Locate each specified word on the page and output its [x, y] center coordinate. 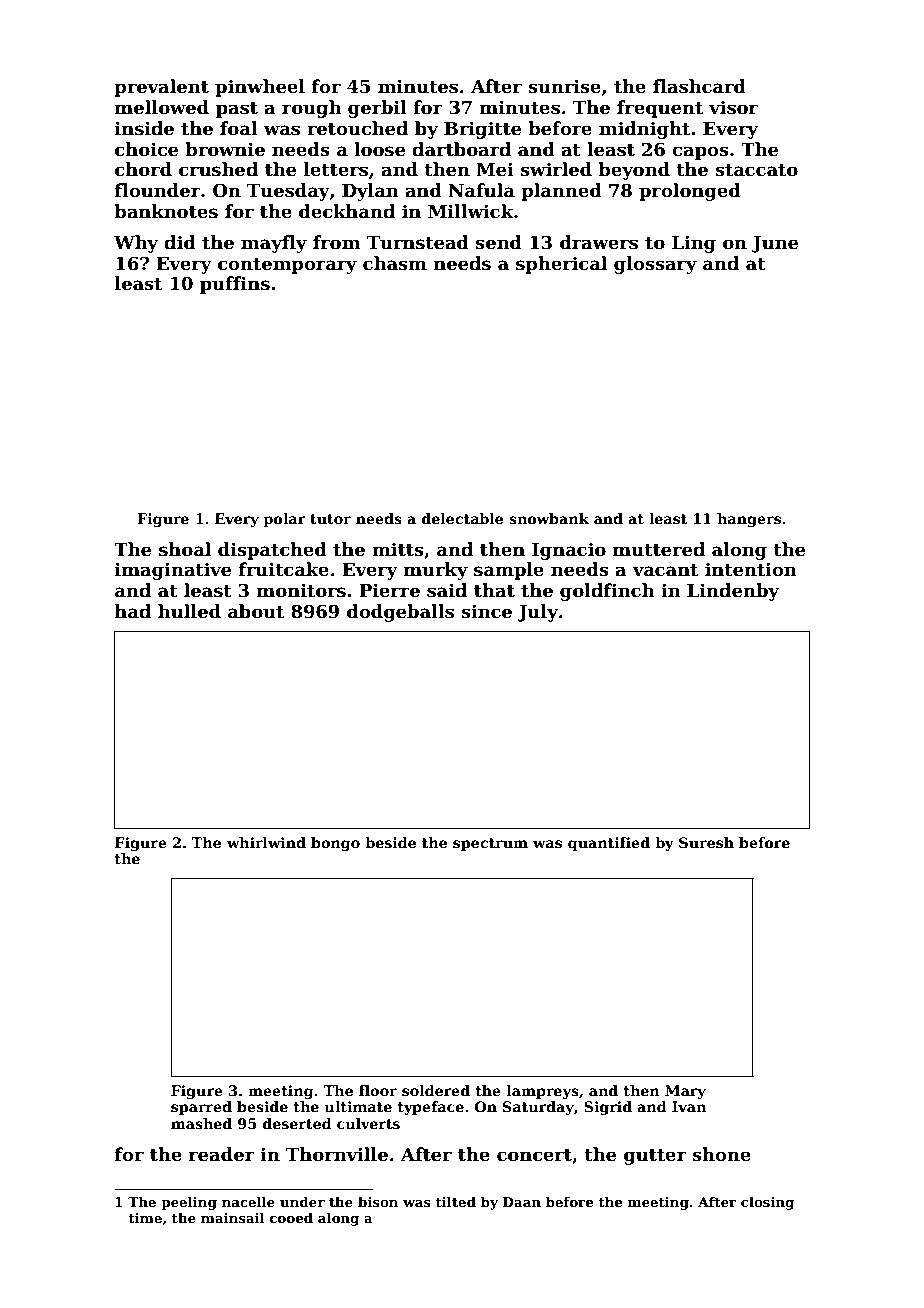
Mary [685, 1092]
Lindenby [733, 592]
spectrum [490, 844]
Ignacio [569, 551]
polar [284, 520]
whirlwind [266, 842]
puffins [235, 285]
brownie [225, 149]
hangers [749, 520]
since [486, 611]
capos [700, 153]
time [145, 1218]
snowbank [549, 518]
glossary [655, 265]
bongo [335, 844]
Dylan [370, 192]
